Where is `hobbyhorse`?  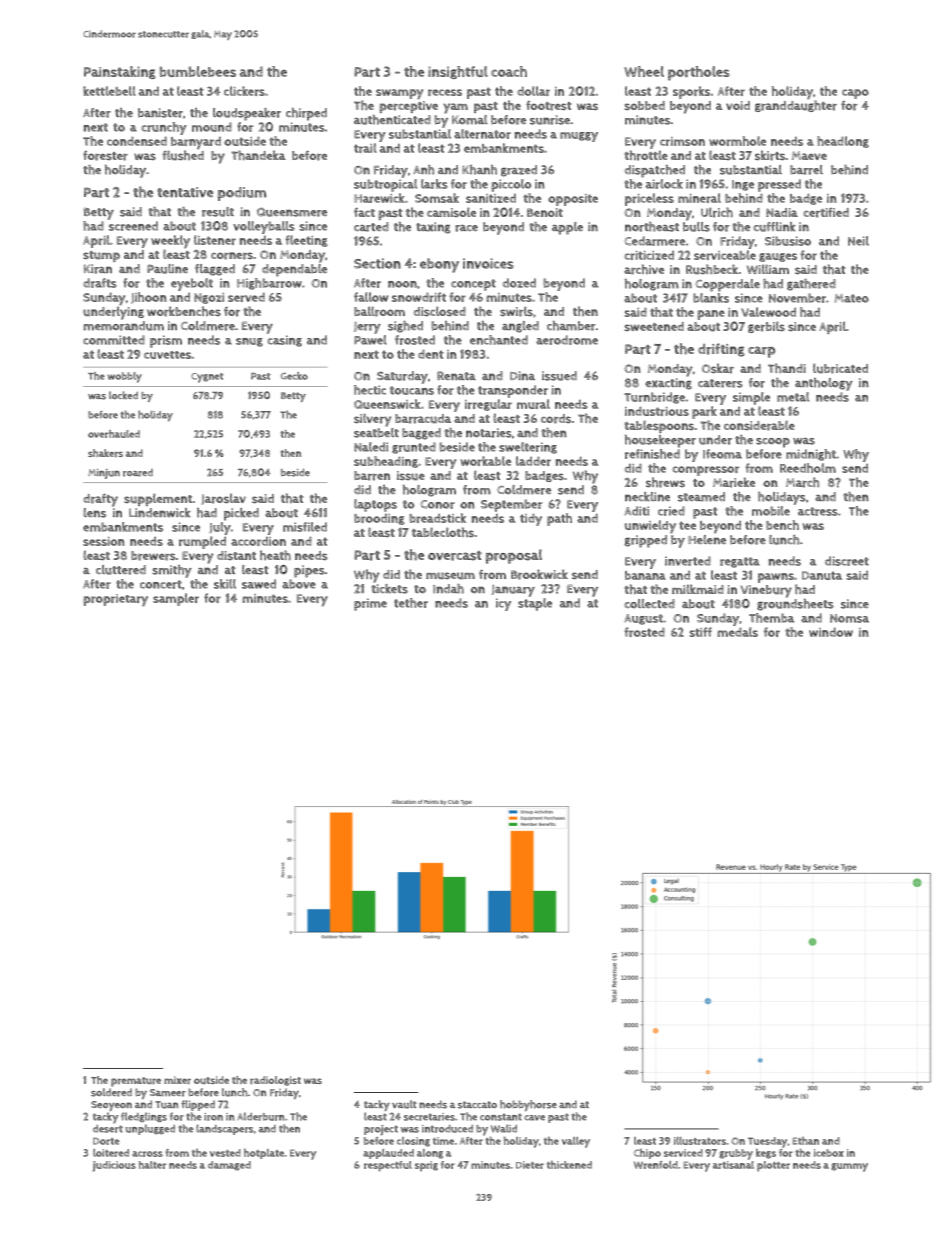
hobbyhorse is located at coordinates (528, 1105).
